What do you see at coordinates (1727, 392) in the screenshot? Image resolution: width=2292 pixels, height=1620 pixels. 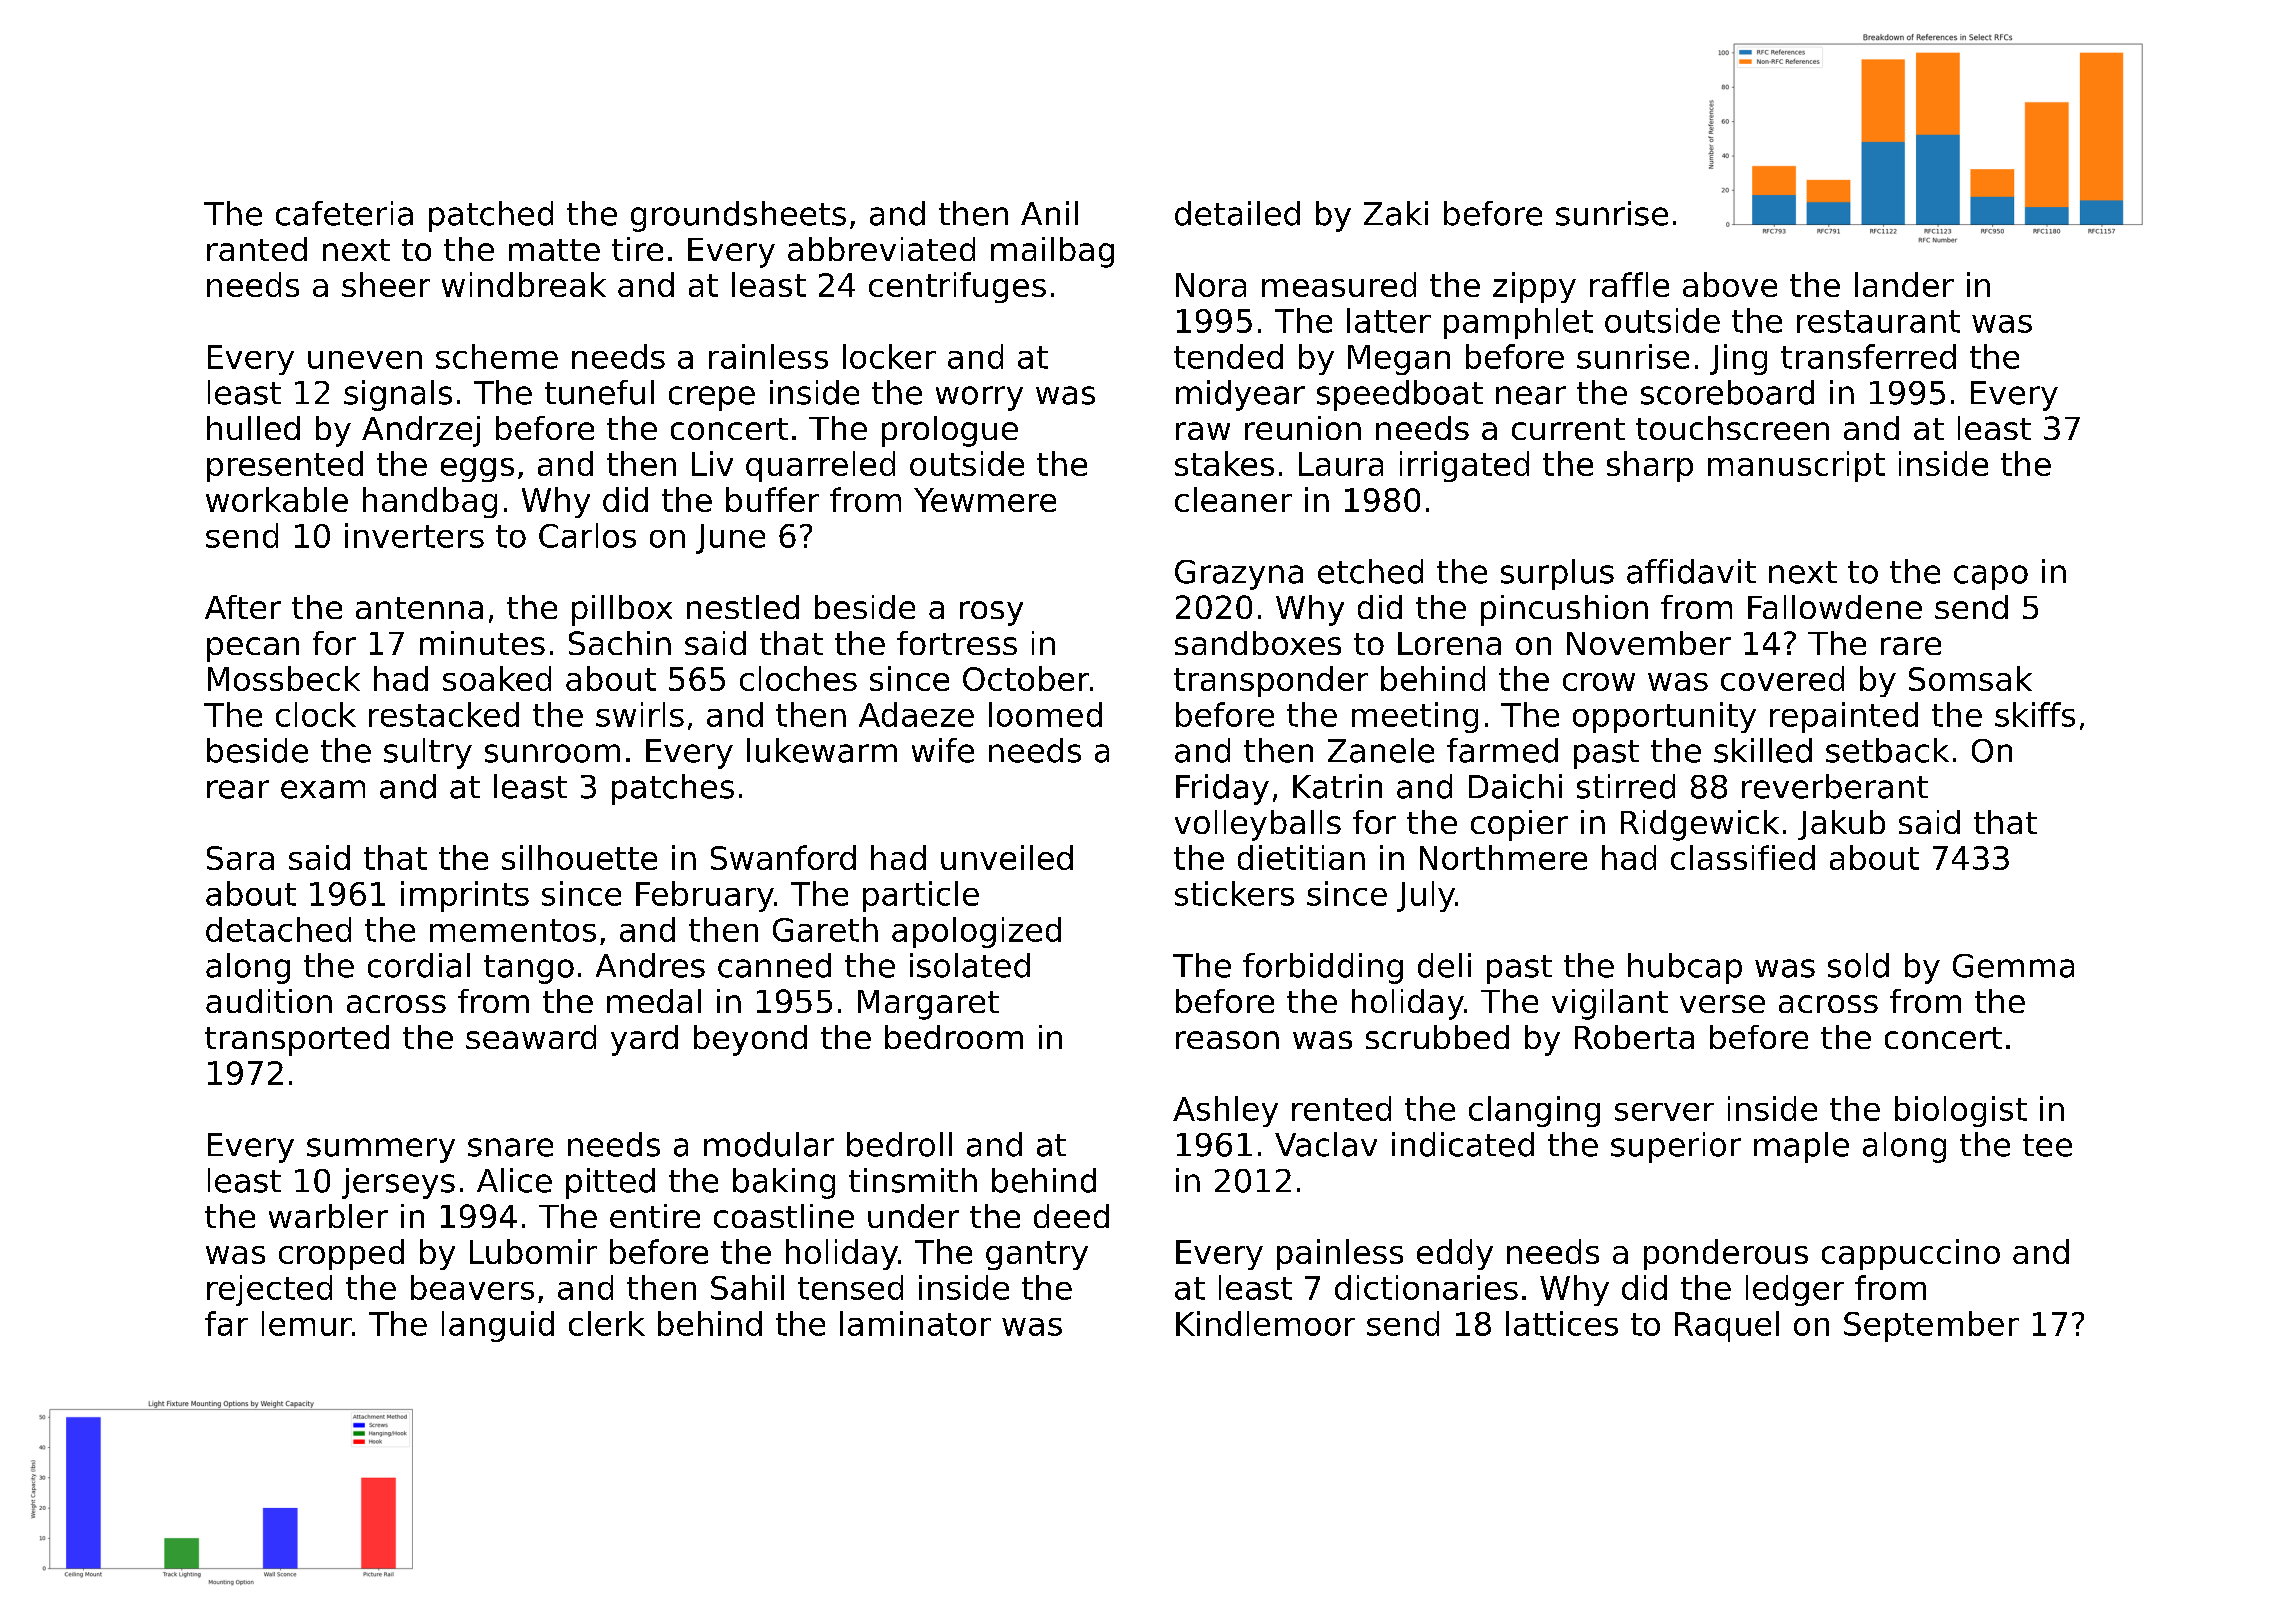 I see `scoreboard` at bounding box center [1727, 392].
